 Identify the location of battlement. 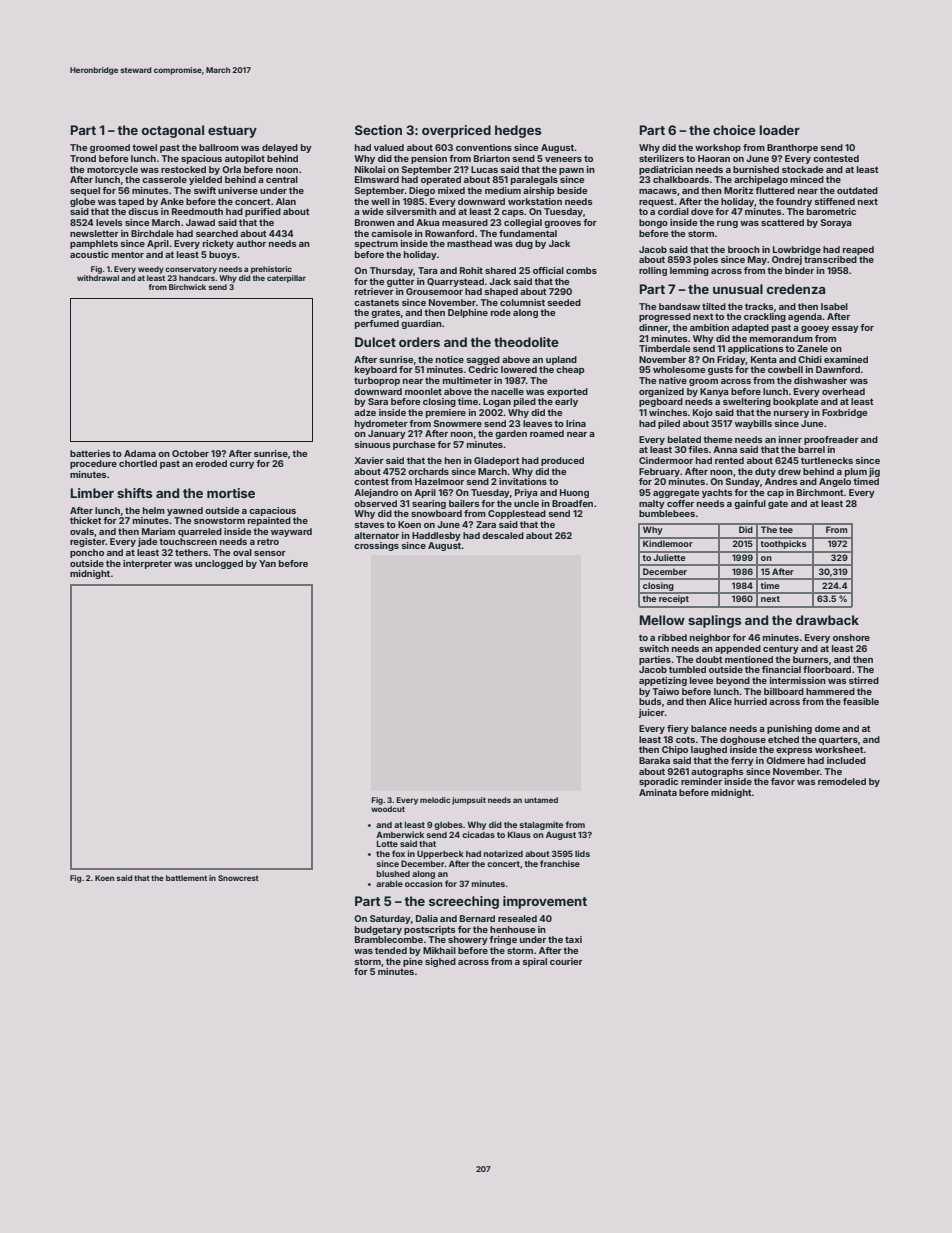
(186, 878).
